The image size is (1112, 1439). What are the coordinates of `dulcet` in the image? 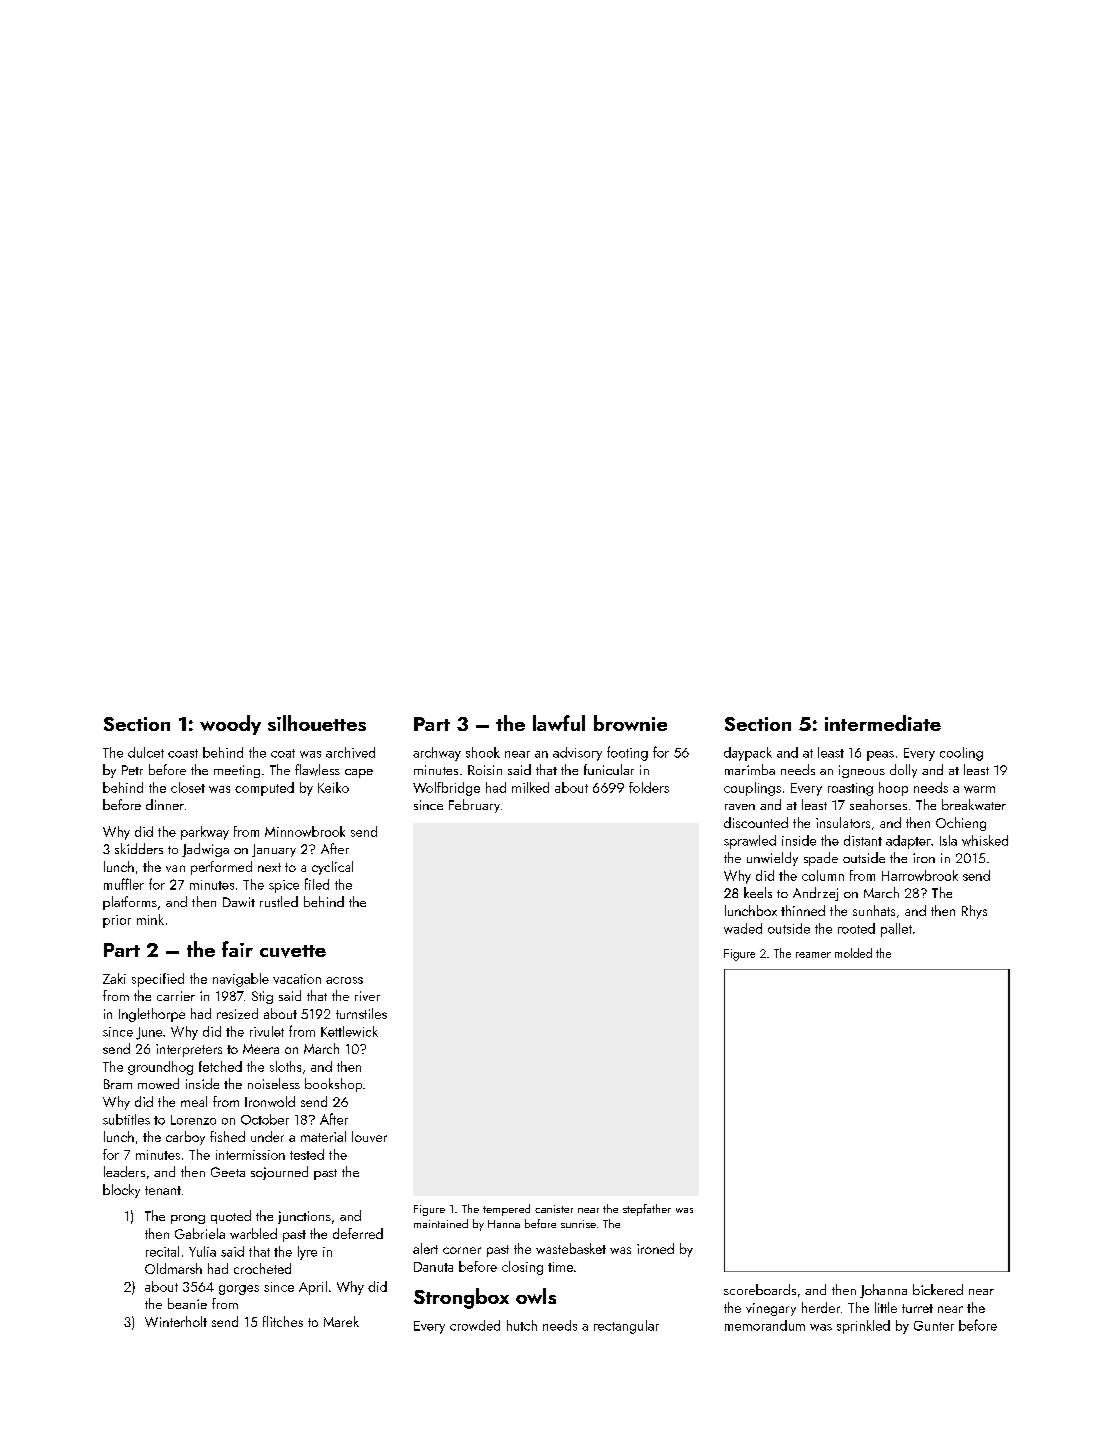 It's located at (146, 752).
